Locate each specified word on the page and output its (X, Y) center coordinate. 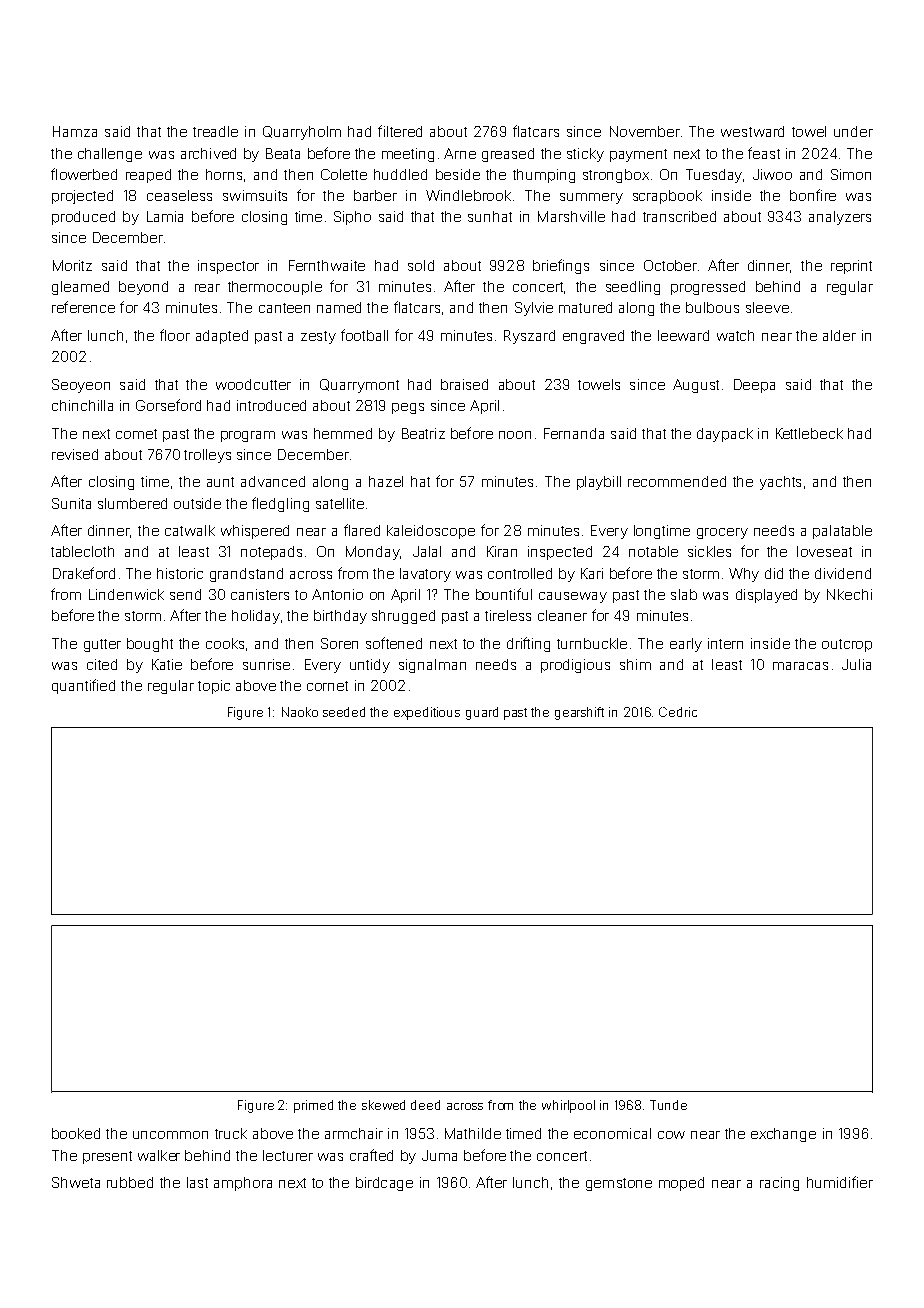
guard (482, 713)
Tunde (668, 1105)
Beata (283, 153)
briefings (561, 266)
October (670, 265)
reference (83, 307)
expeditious (427, 713)
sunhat (490, 216)
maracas (800, 666)
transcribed (679, 216)
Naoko (300, 712)
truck (231, 1133)
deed (425, 1105)
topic (214, 687)
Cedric (678, 712)
